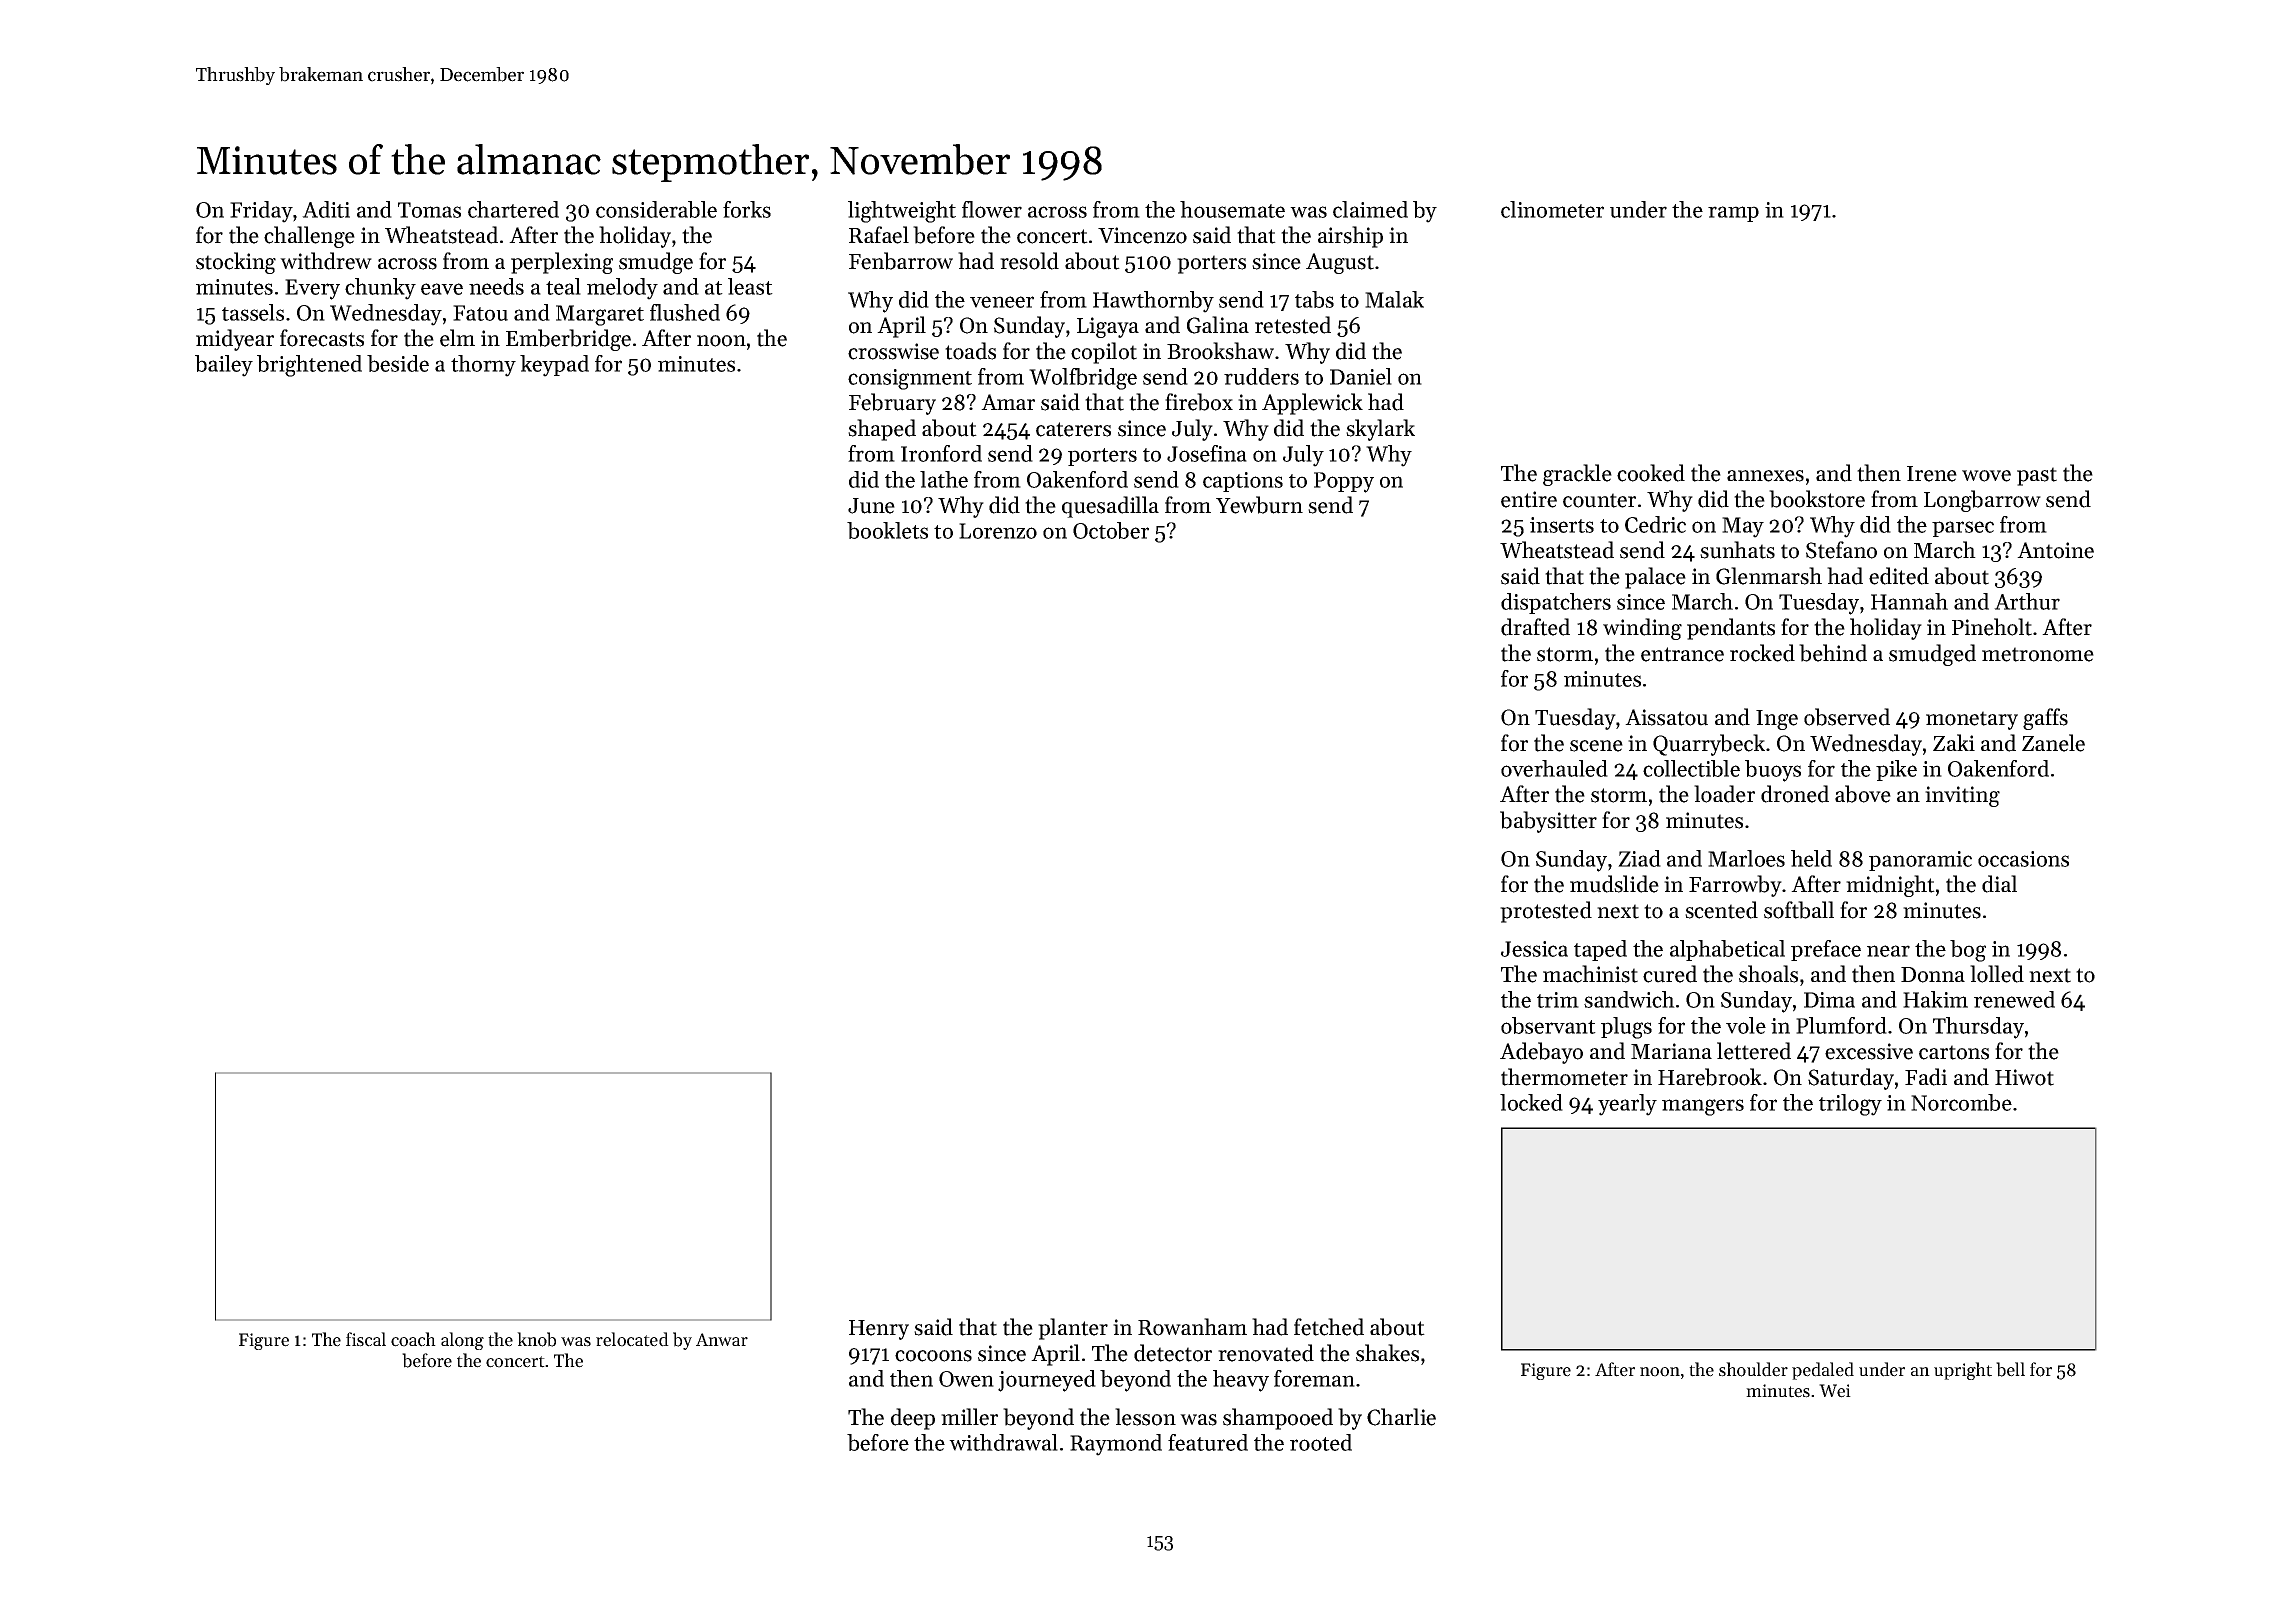  Describe the element at coordinates (998, 531) in the image. I see `Lorenzo` at that location.
